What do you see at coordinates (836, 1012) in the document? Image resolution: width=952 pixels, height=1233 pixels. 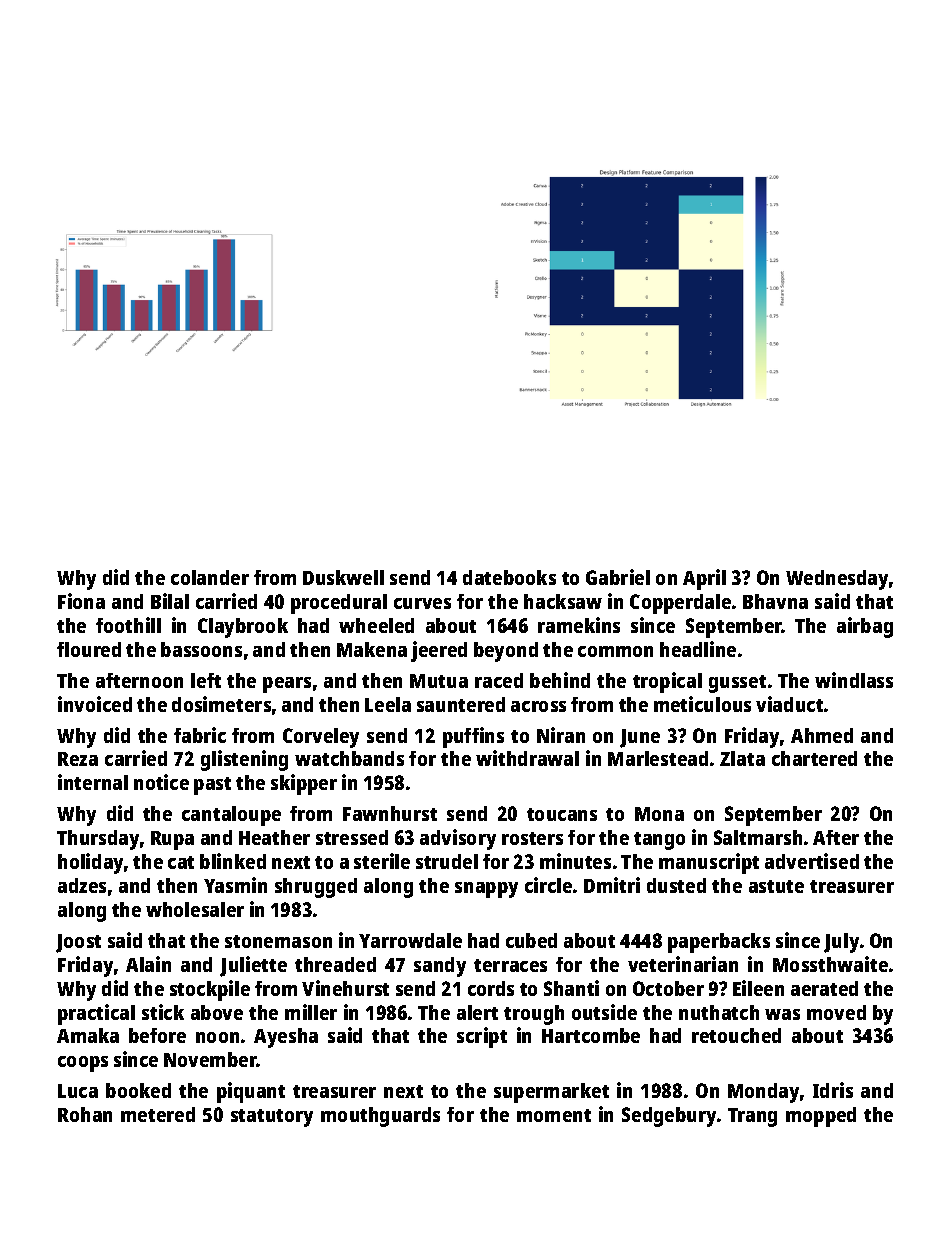 I see `moved` at bounding box center [836, 1012].
